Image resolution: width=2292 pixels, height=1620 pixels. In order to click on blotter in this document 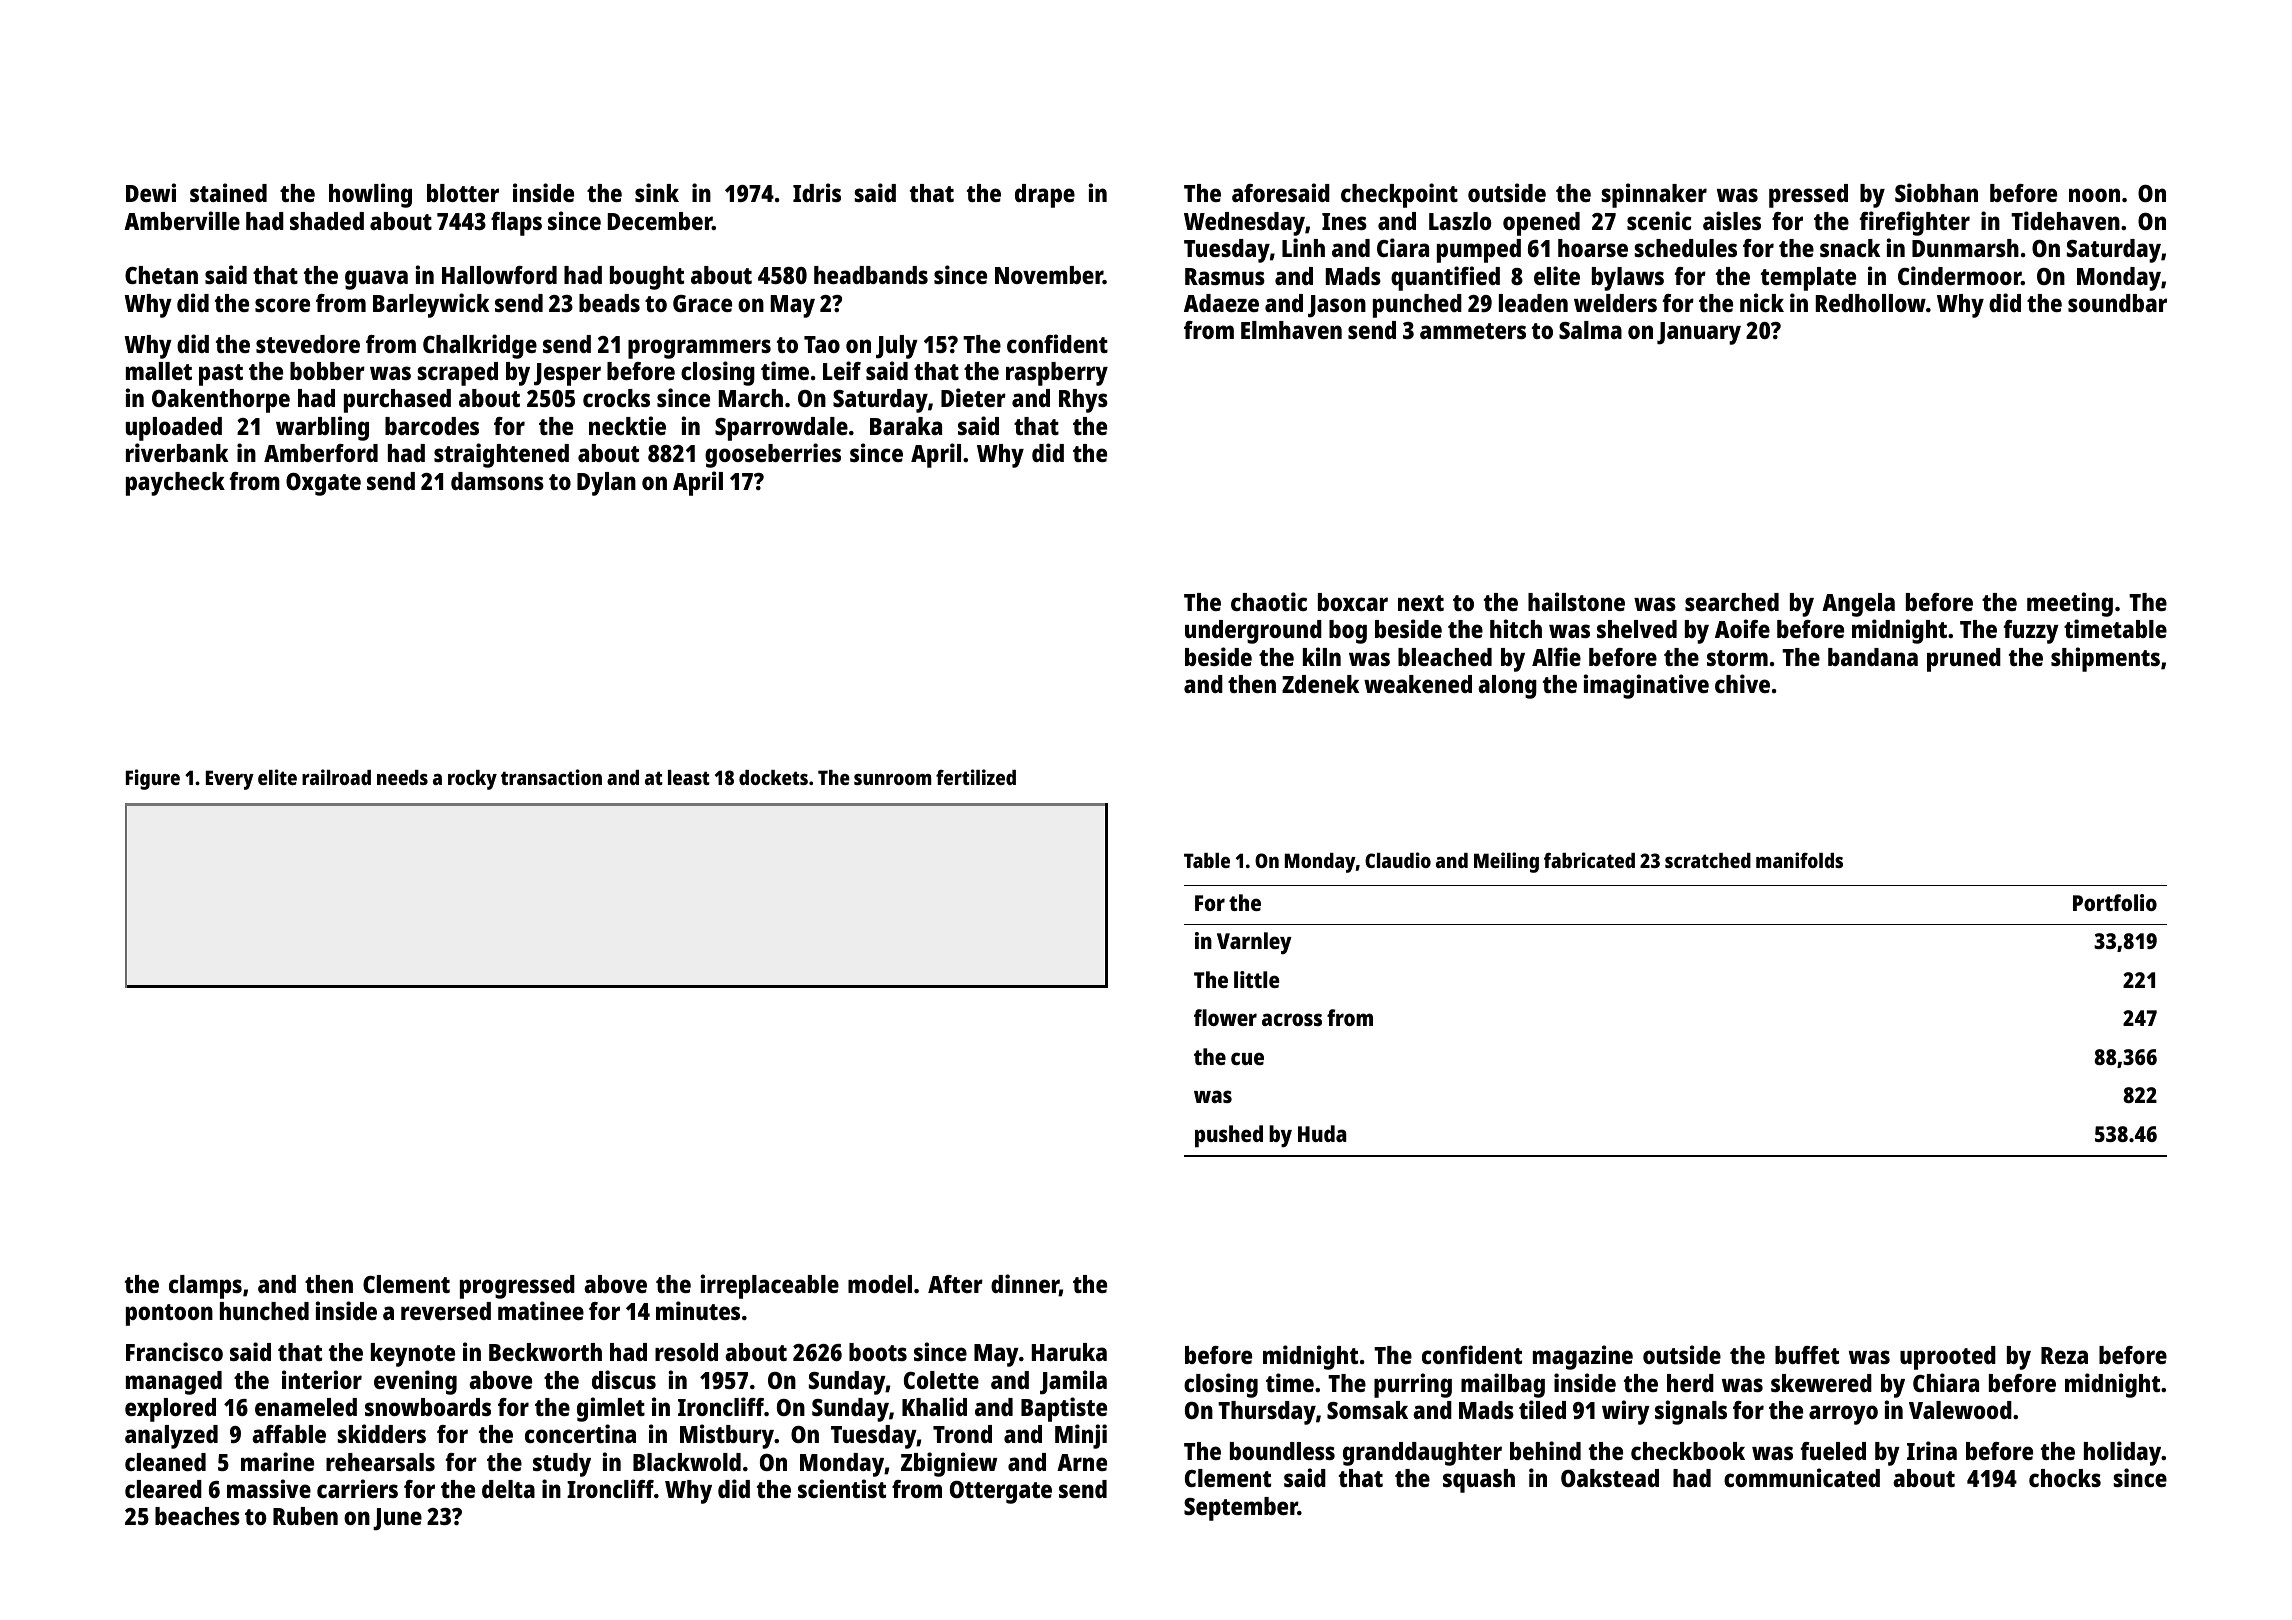, I will do `click(463, 193)`.
